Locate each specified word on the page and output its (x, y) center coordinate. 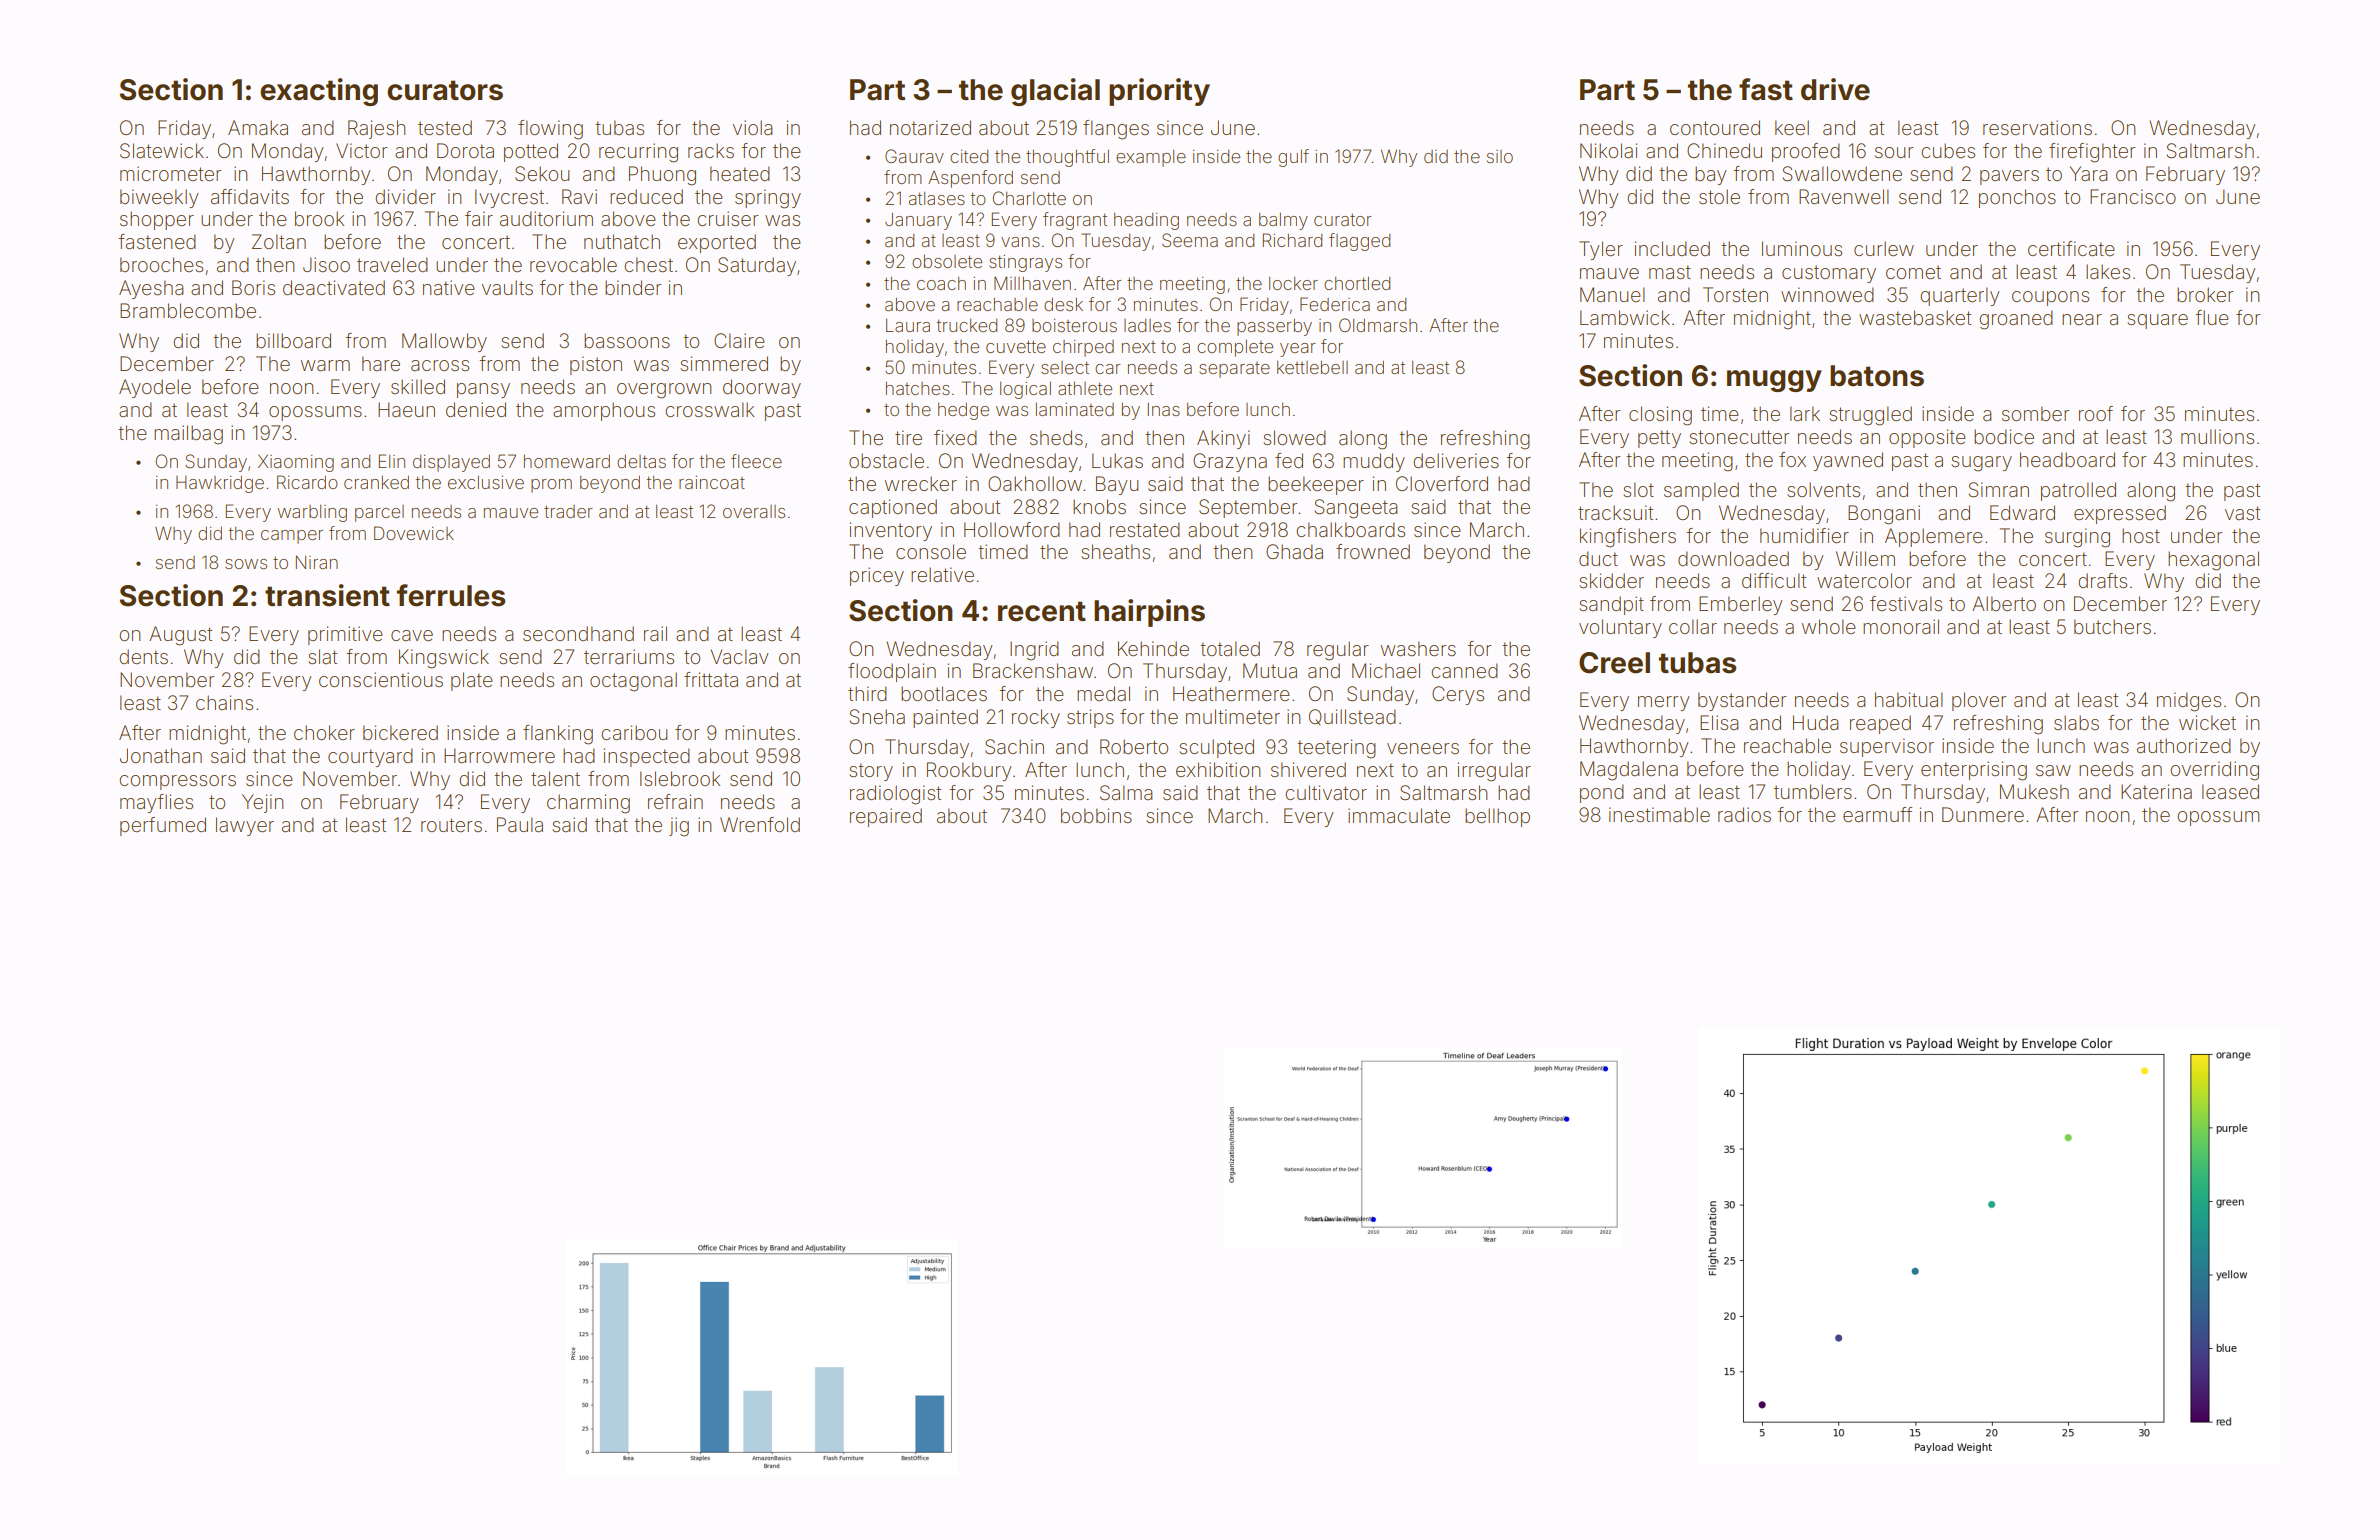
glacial (1055, 92)
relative (942, 574)
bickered (400, 732)
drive (1835, 89)
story (871, 772)
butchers (2112, 626)
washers (1418, 648)
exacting (319, 92)
